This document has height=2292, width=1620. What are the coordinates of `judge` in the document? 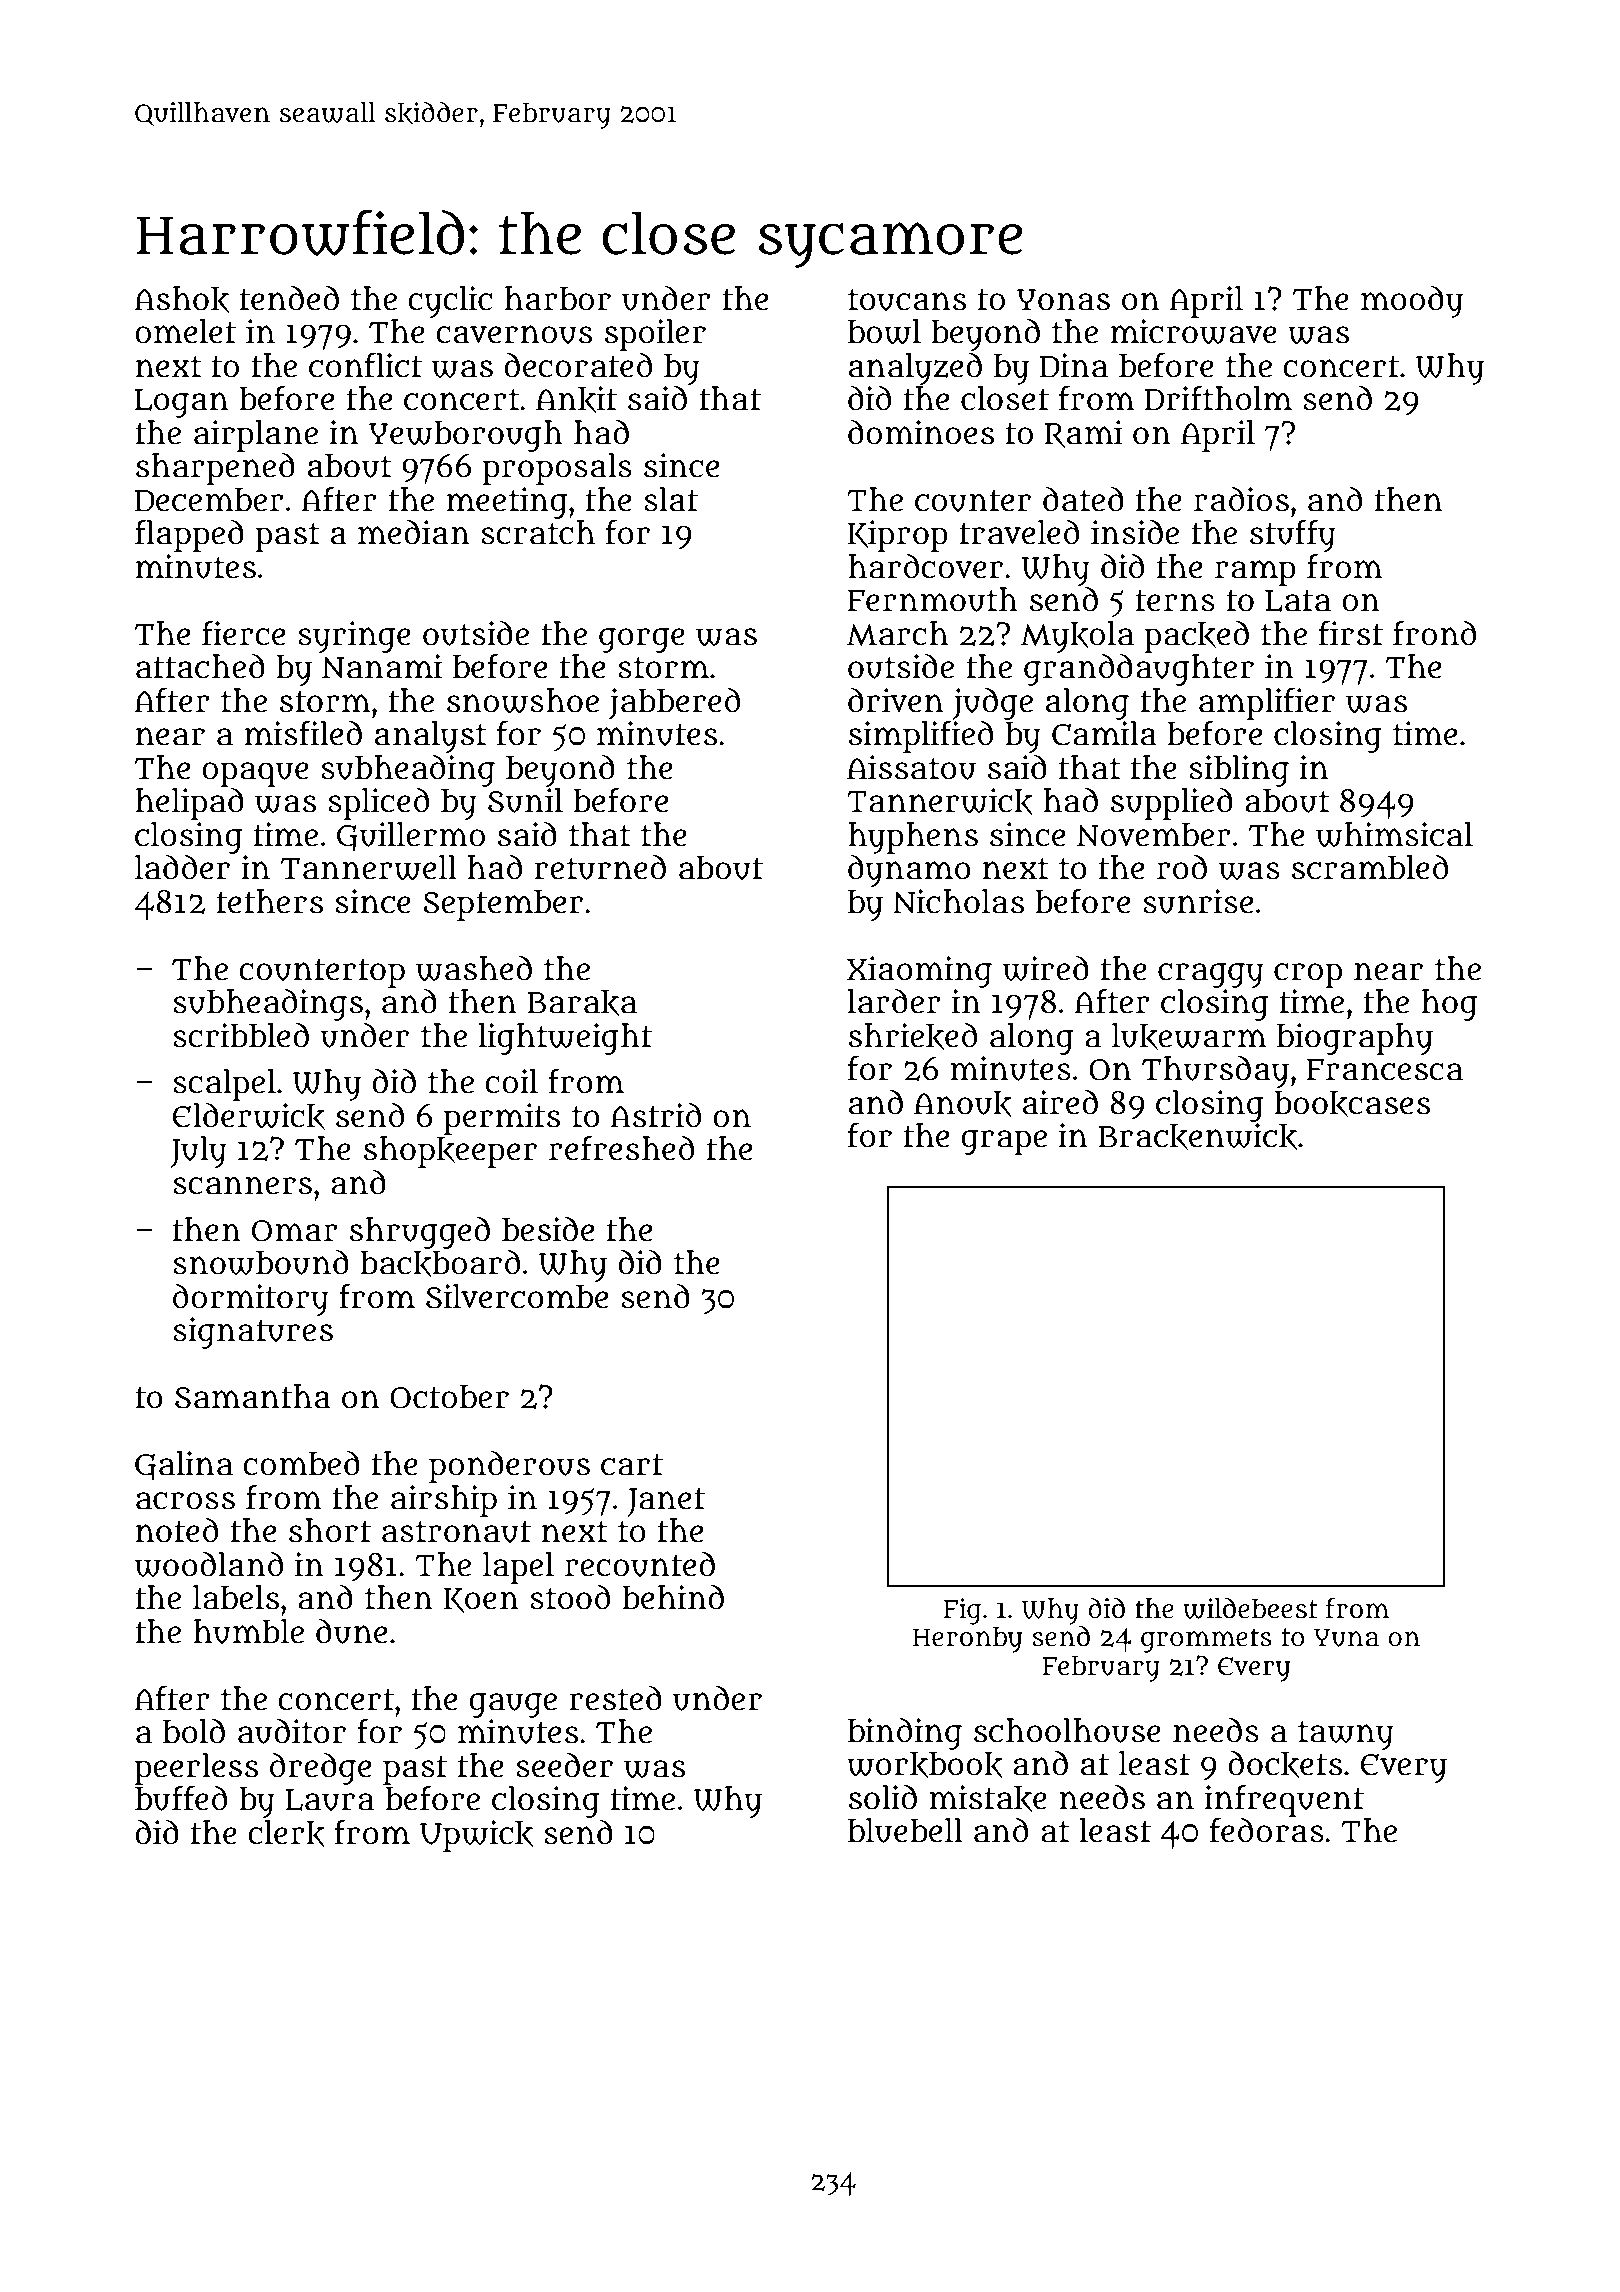 It's located at (993, 704).
